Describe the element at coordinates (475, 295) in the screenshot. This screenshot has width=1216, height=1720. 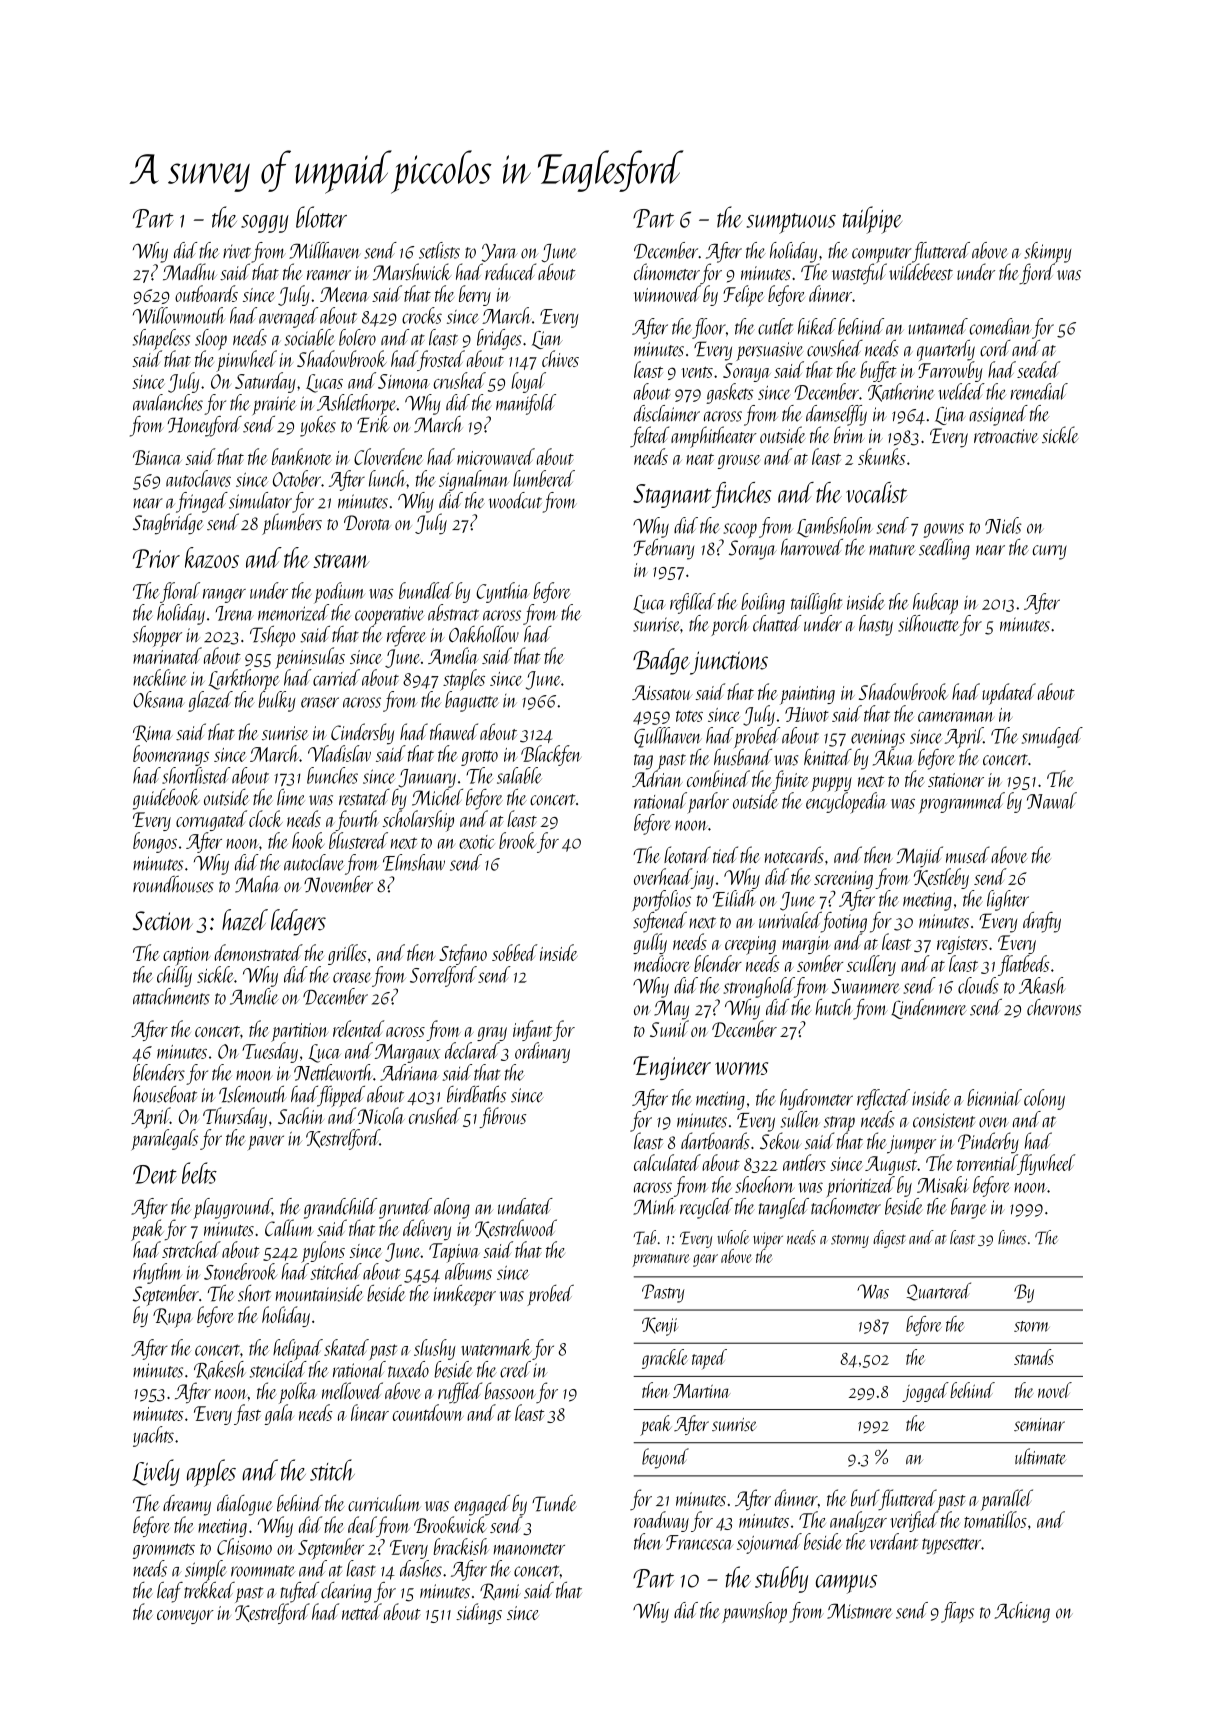
I see `berry` at that location.
